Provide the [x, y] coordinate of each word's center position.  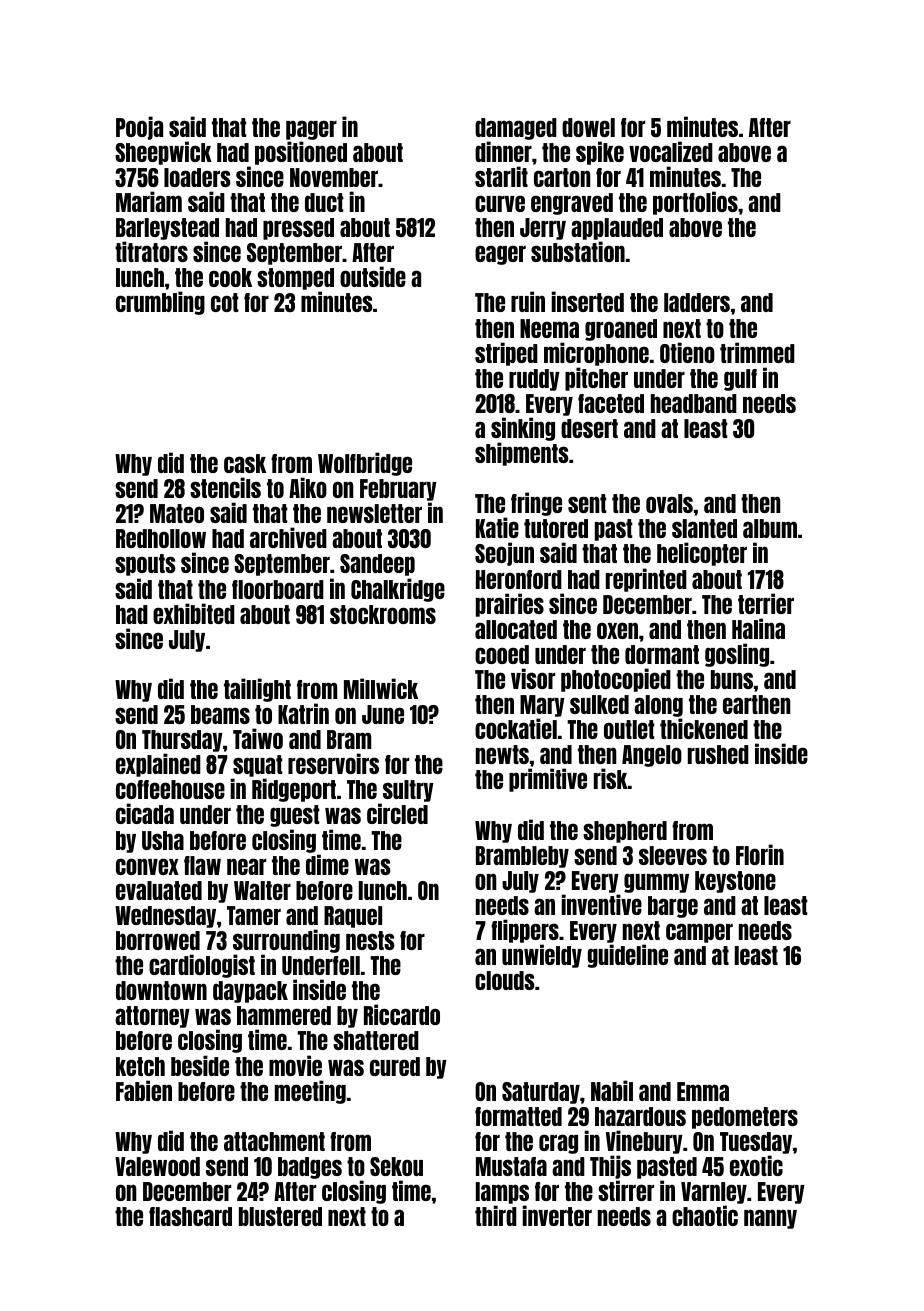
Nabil [612, 1090]
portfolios [695, 203]
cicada [145, 813]
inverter [557, 1215]
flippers [525, 931]
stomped [295, 280]
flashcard [190, 1216]
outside [373, 276]
